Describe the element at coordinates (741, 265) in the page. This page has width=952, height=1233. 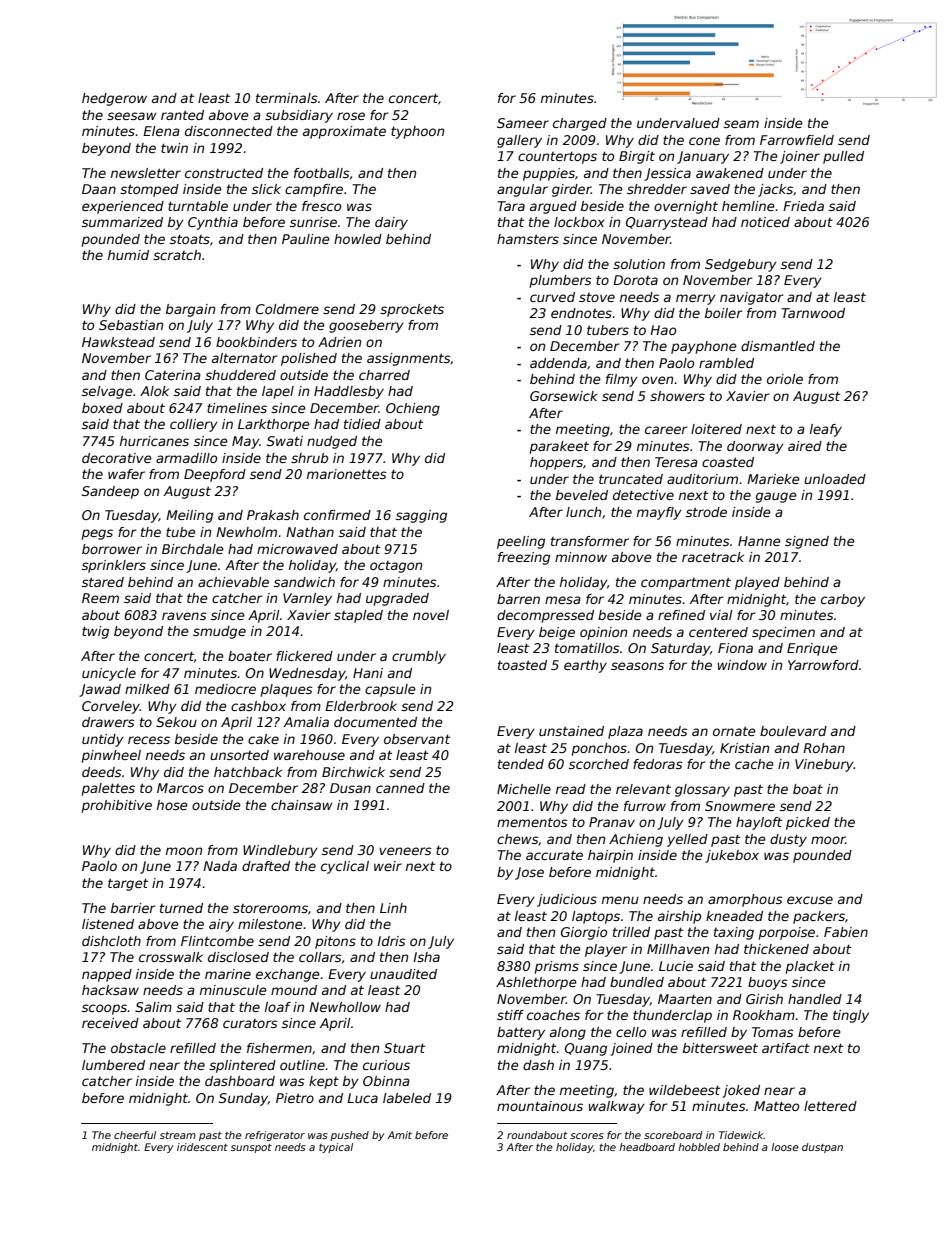
I see `Sedgebury` at that location.
